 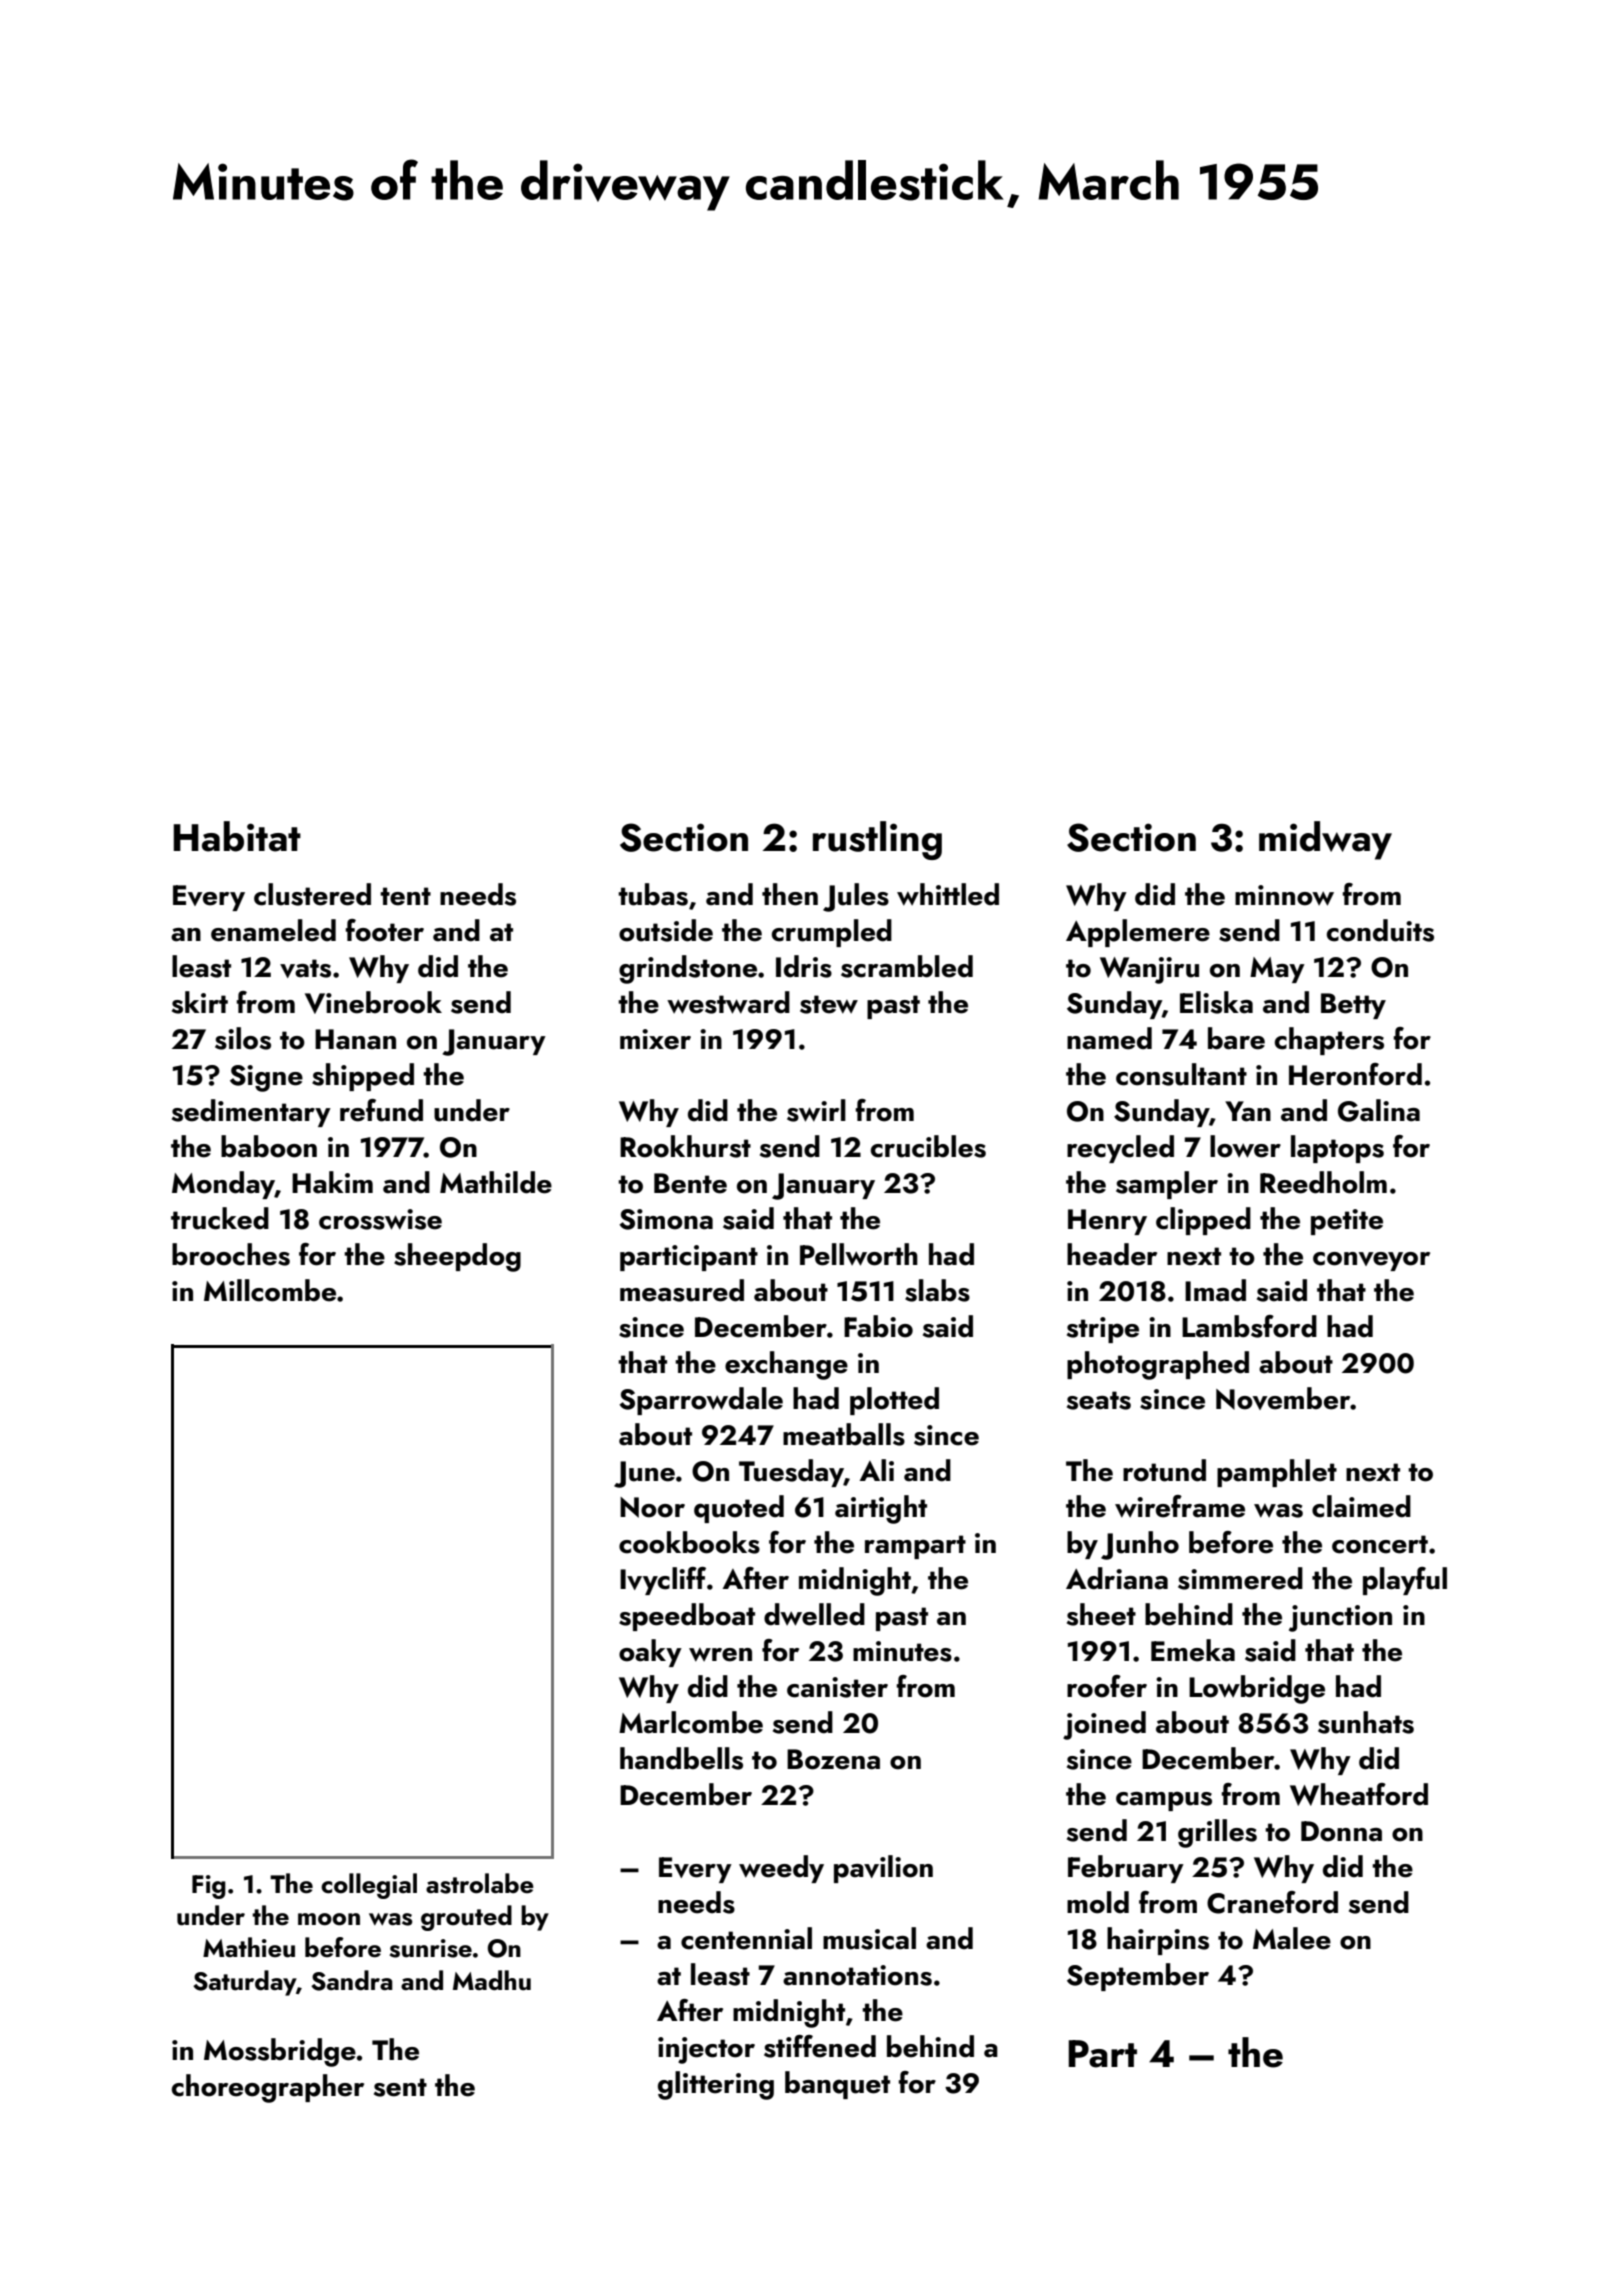 What do you see at coordinates (1325, 840) in the screenshot?
I see `midway` at bounding box center [1325, 840].
